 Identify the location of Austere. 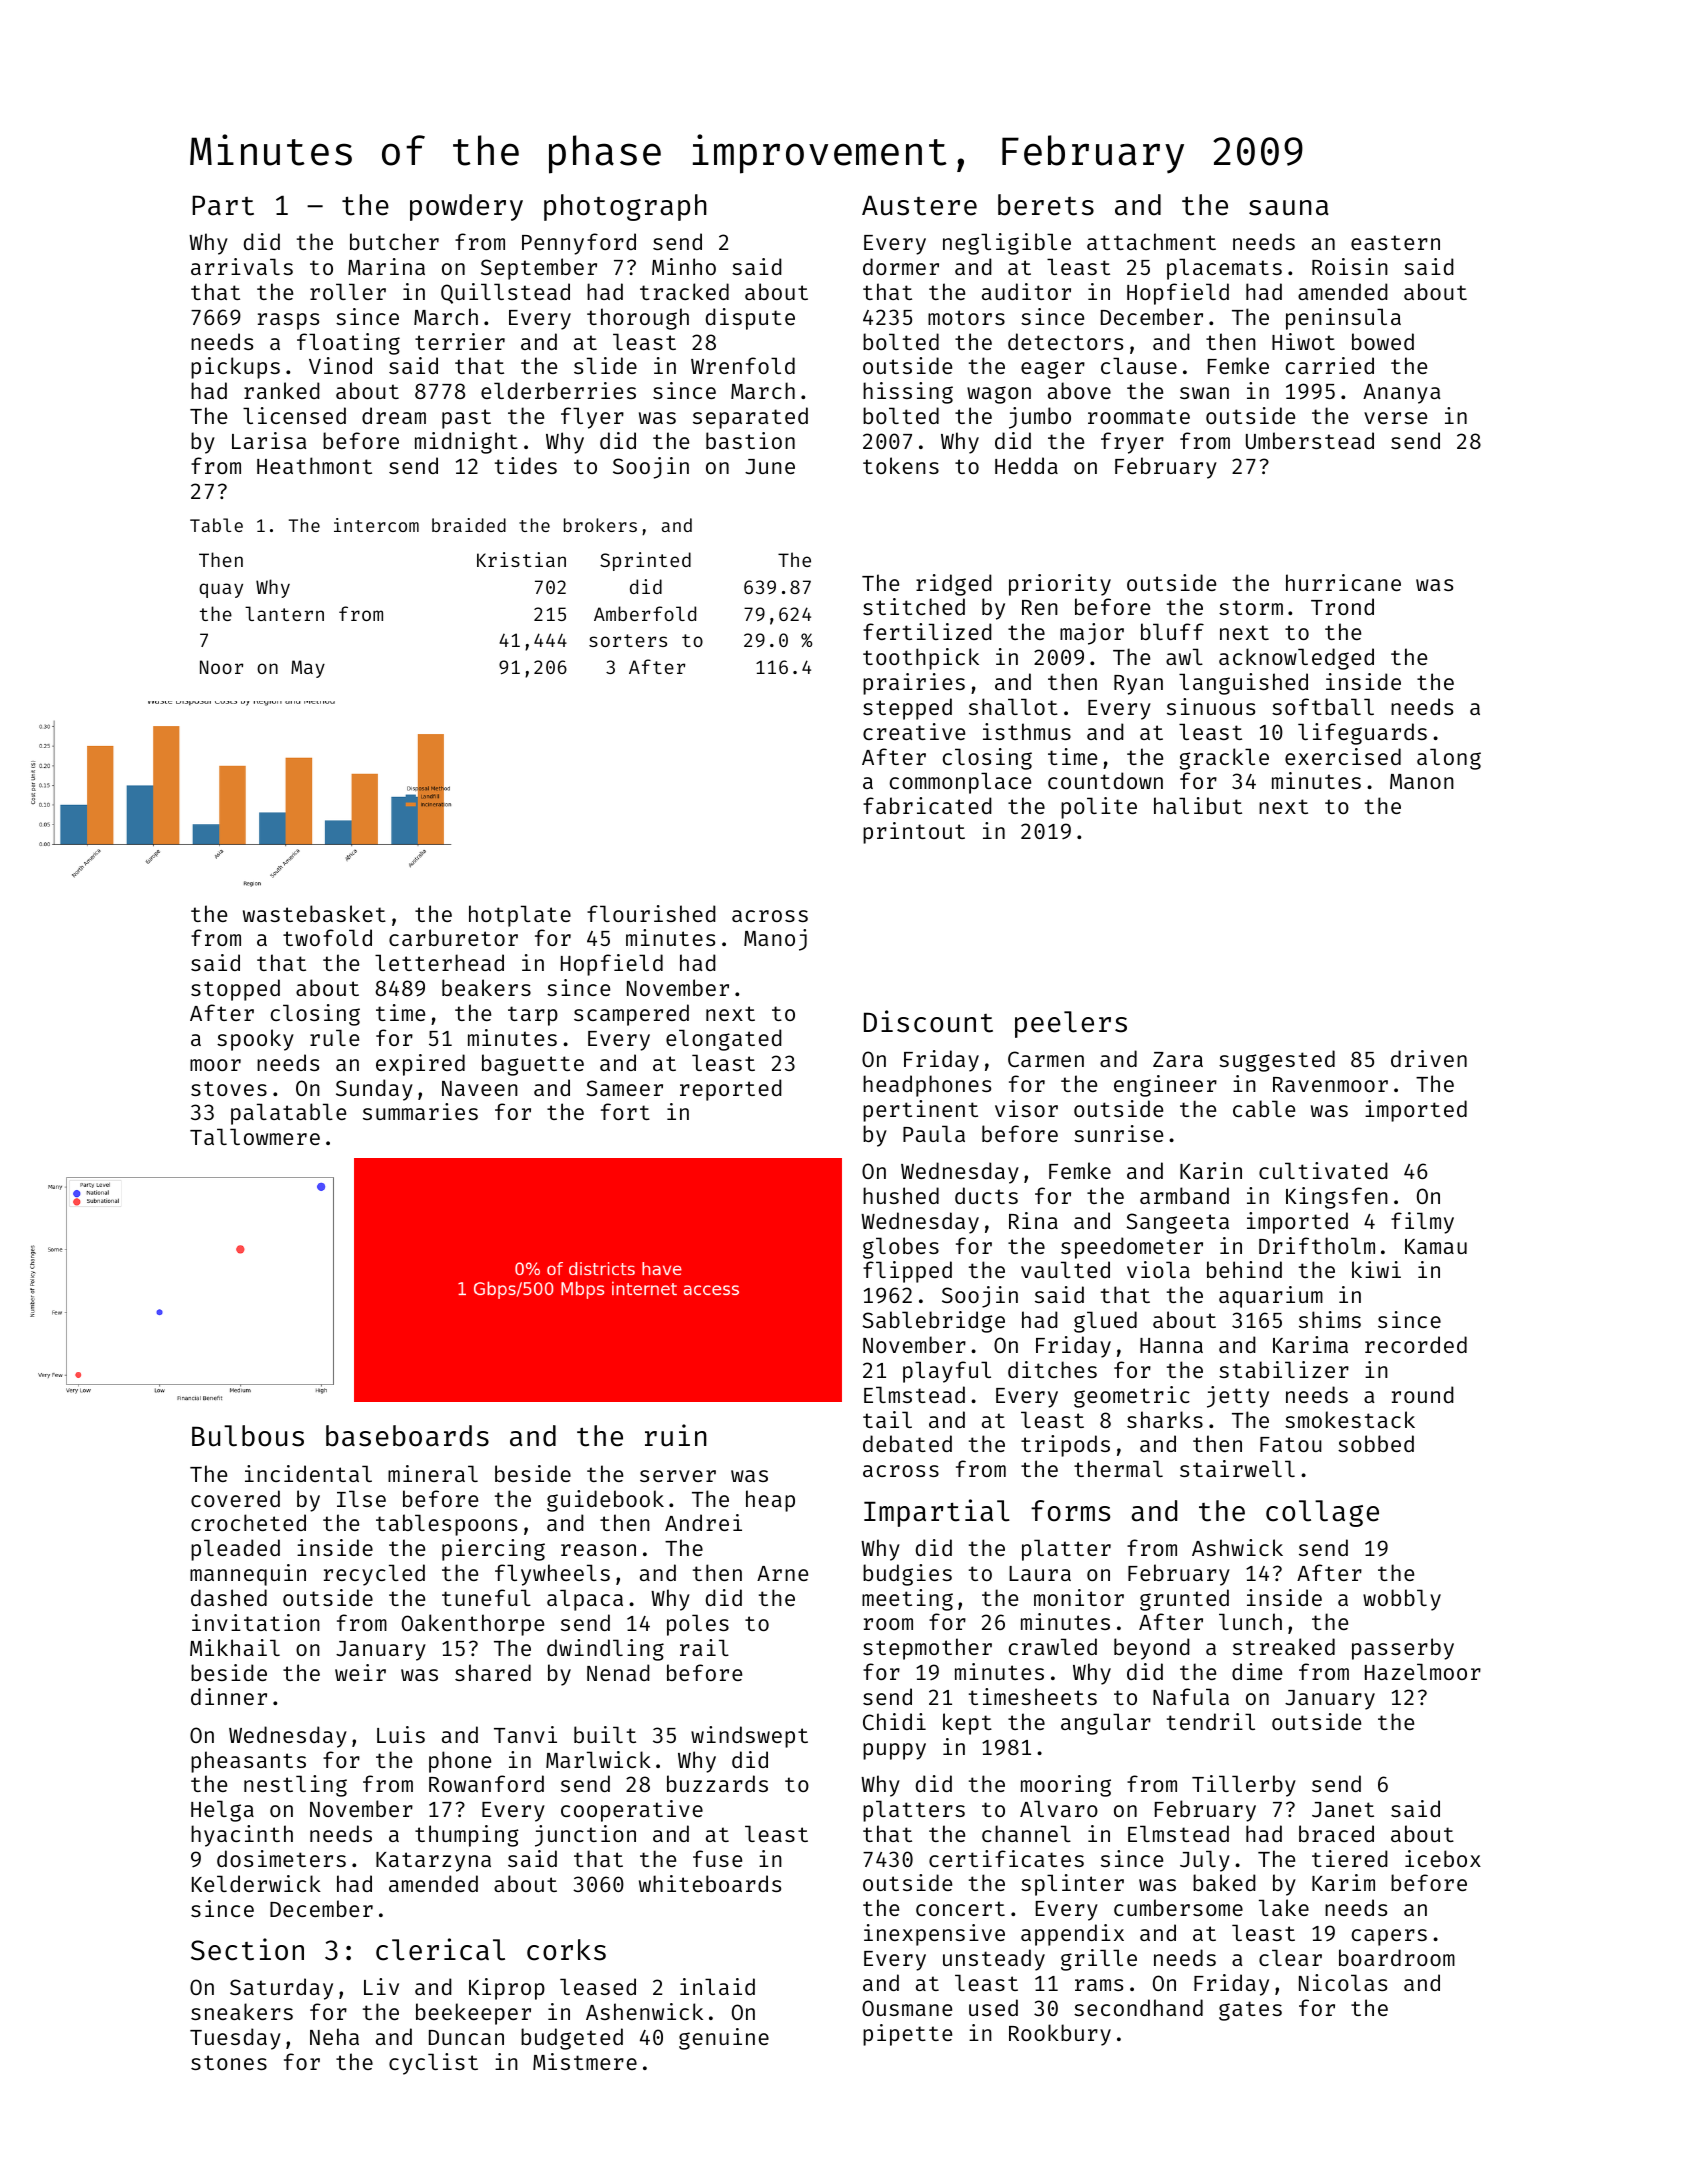
(919, 205).
